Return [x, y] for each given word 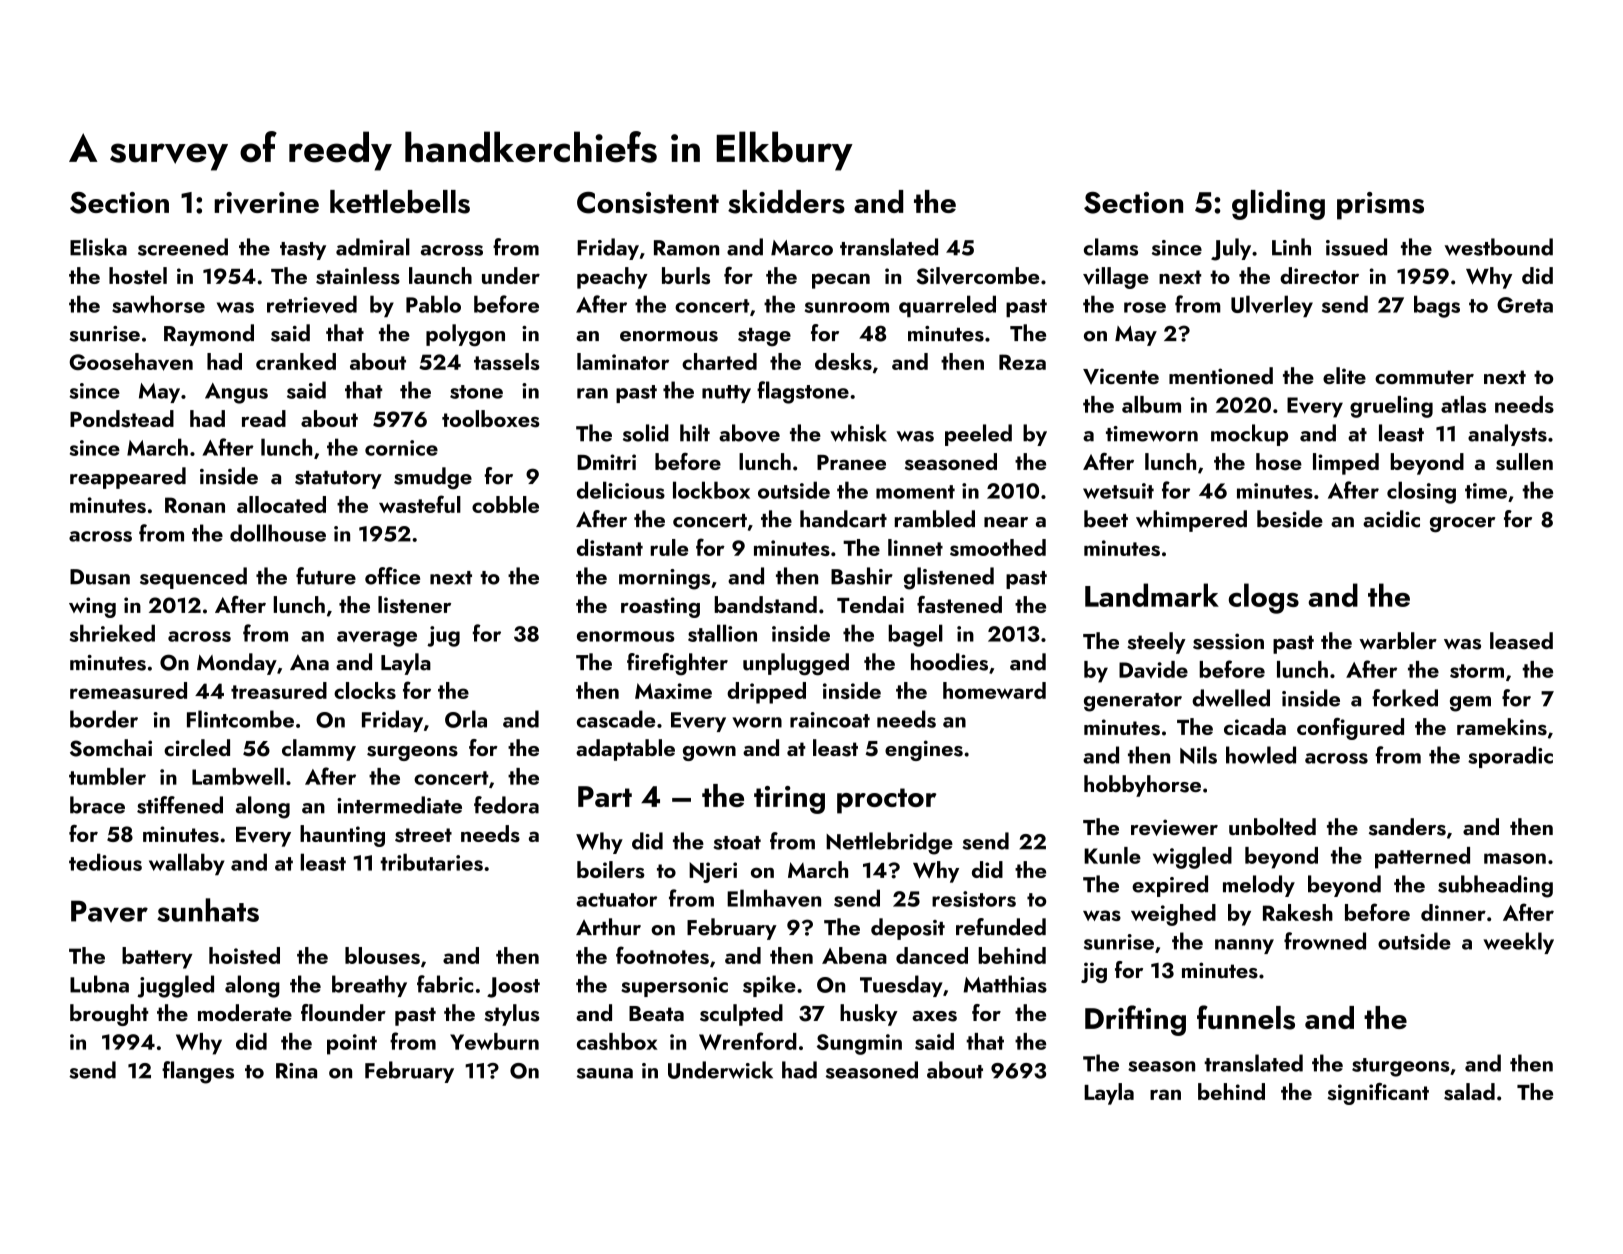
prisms [1380, 206]
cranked [296, 361]
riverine [266, 203]
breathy [369, 986]
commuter [1424, 377]
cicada [1255, 726]
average [377, 639]
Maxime [673, 691]
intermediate [399, 805]
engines [924, 750]
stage [764, 337]
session [1228, 641]
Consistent [648, 203]
